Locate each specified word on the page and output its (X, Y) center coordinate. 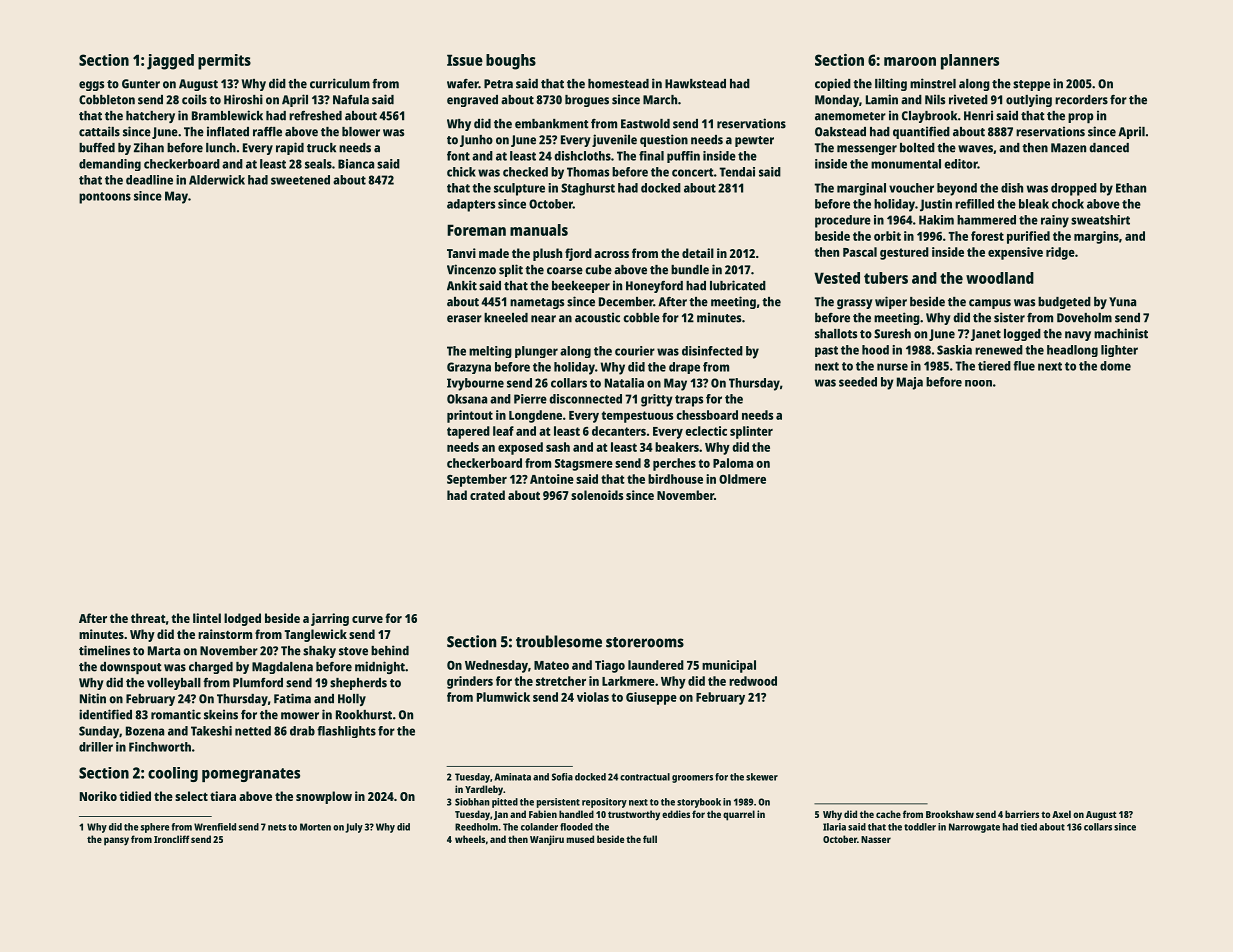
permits (224, 62)
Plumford (258, 683)
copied (833, 84)
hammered (986, 220)
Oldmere (742, 479)
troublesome (559, 641)
